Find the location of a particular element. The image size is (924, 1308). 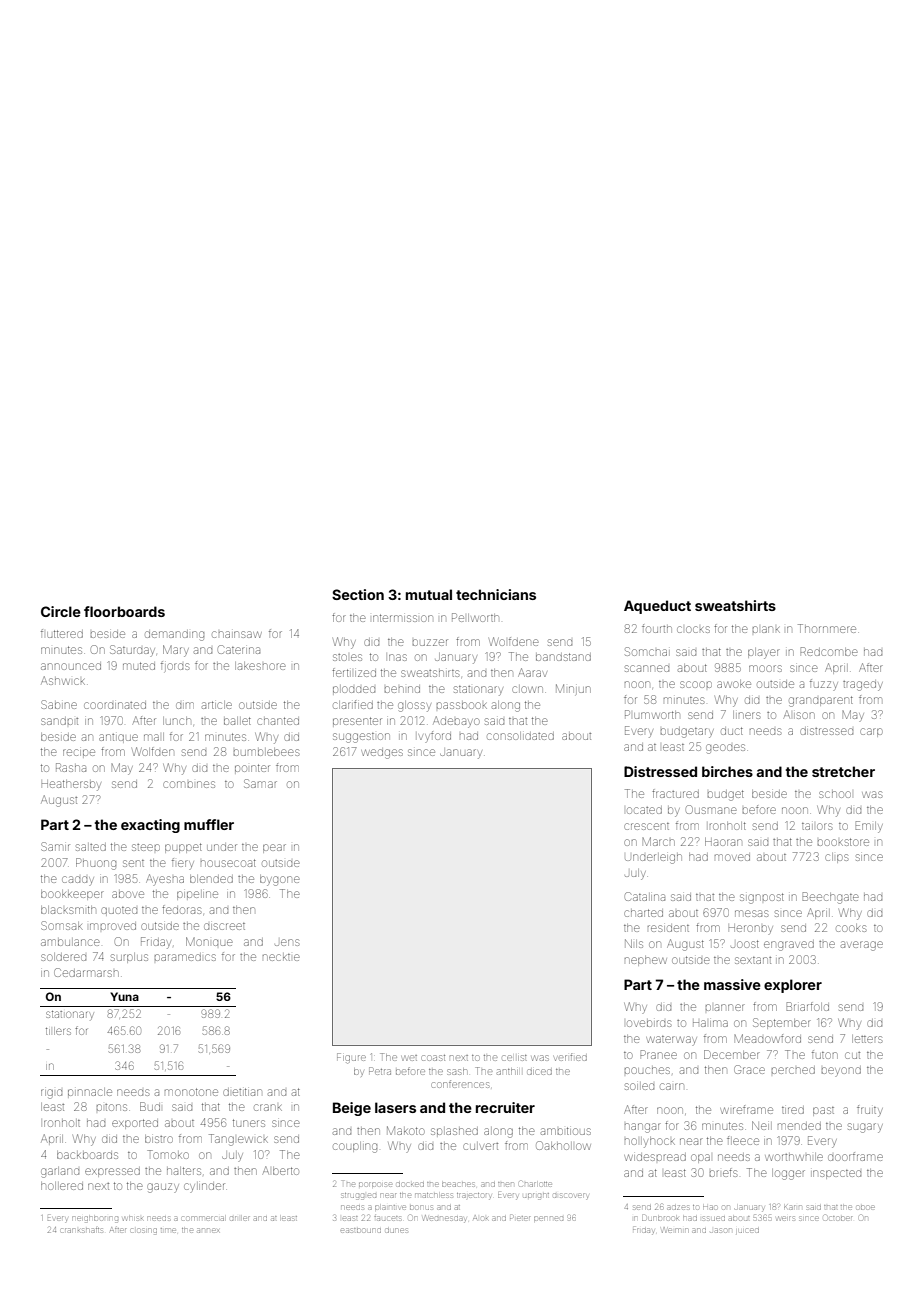

garland is located at coordinates (60, 1172).
